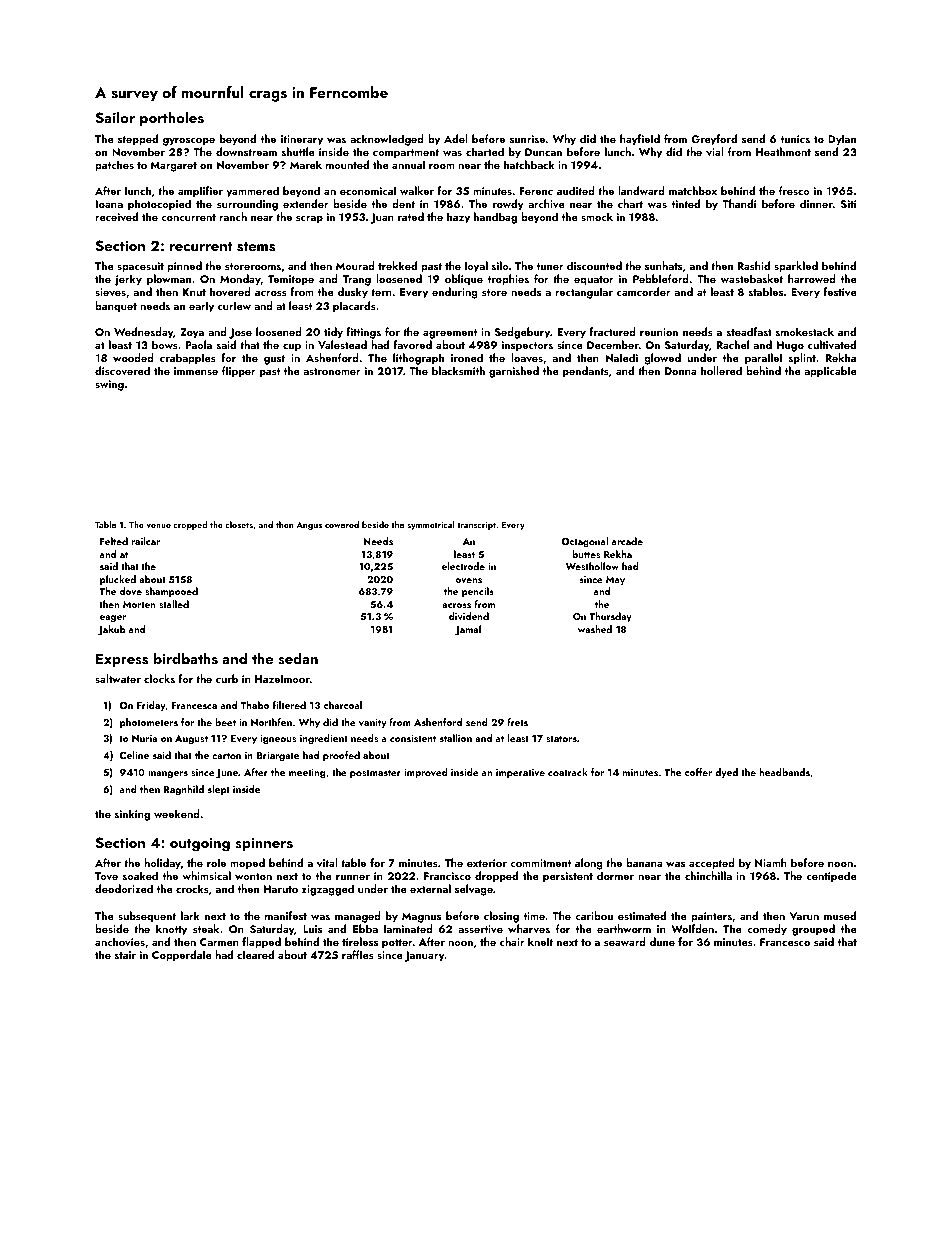 The height and width of the document is (1233, 952). What do you see at coordinates (496, 877) in the document?
I see `dropped` at bounding box center [496, 877].
